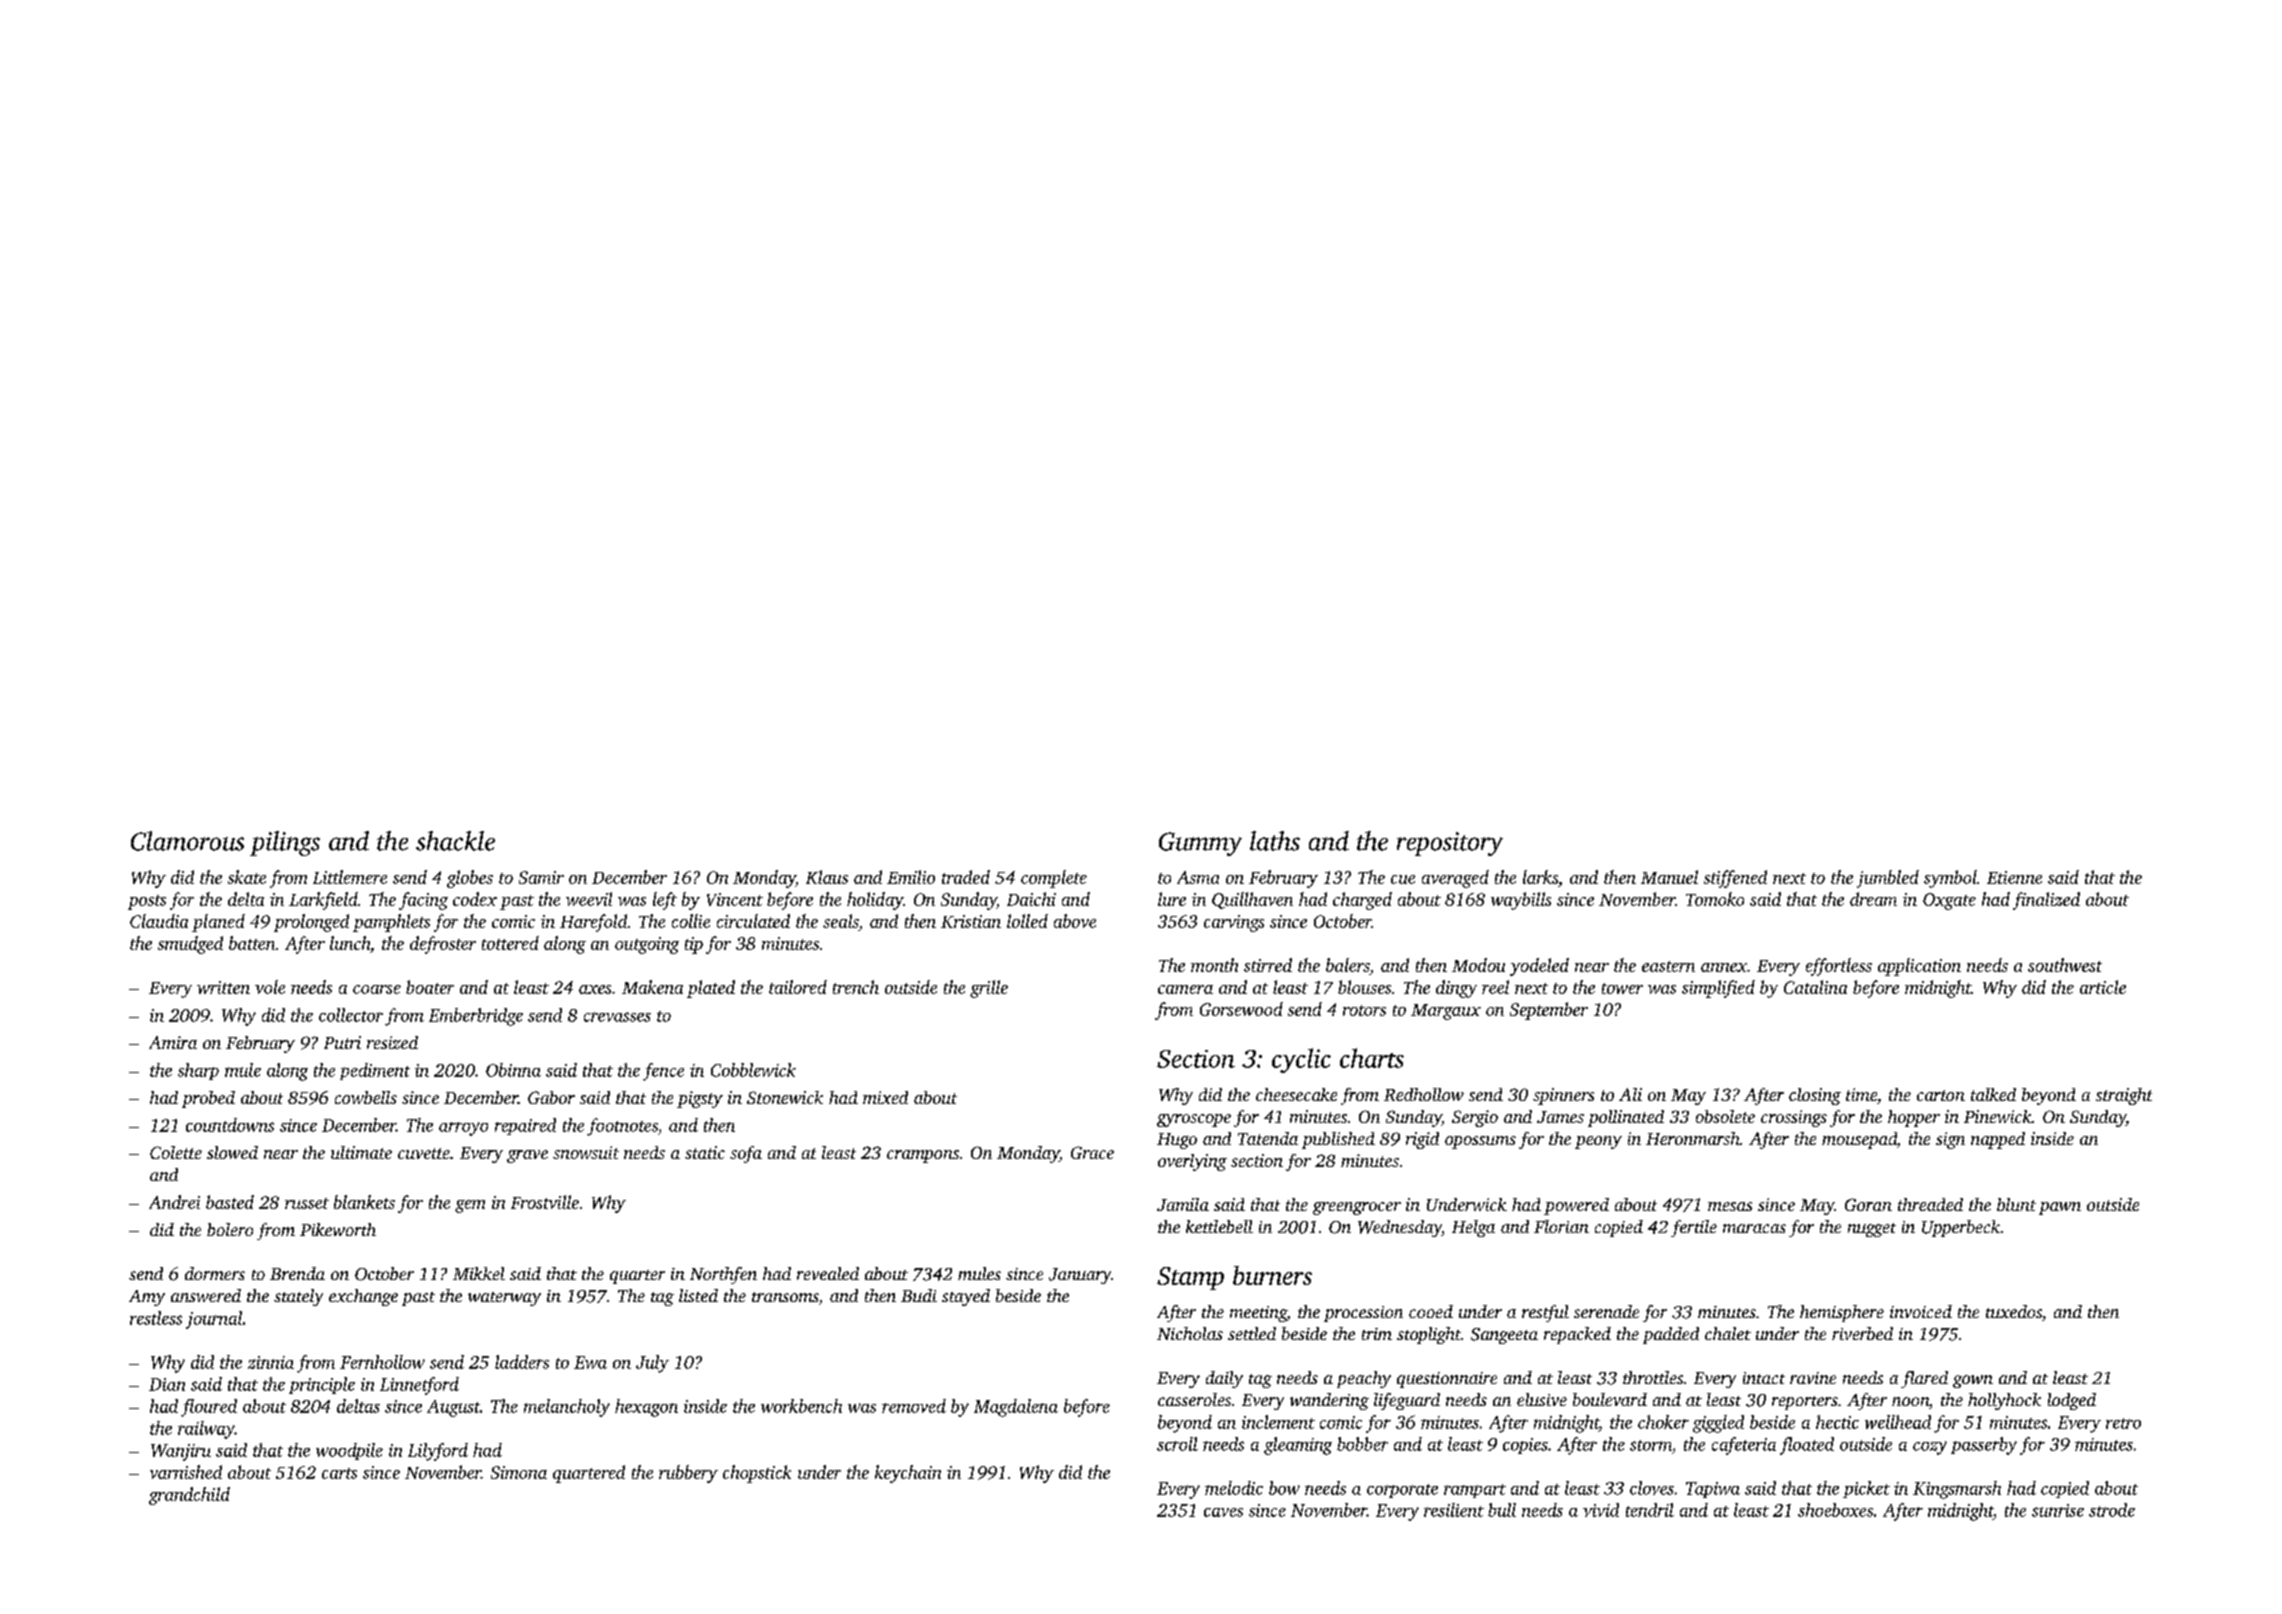 This image has height=1614, width=2282. What do you see at coordinates (187, 841) in the image?
I see `Clamorous` at bounding box center [187, 841].
